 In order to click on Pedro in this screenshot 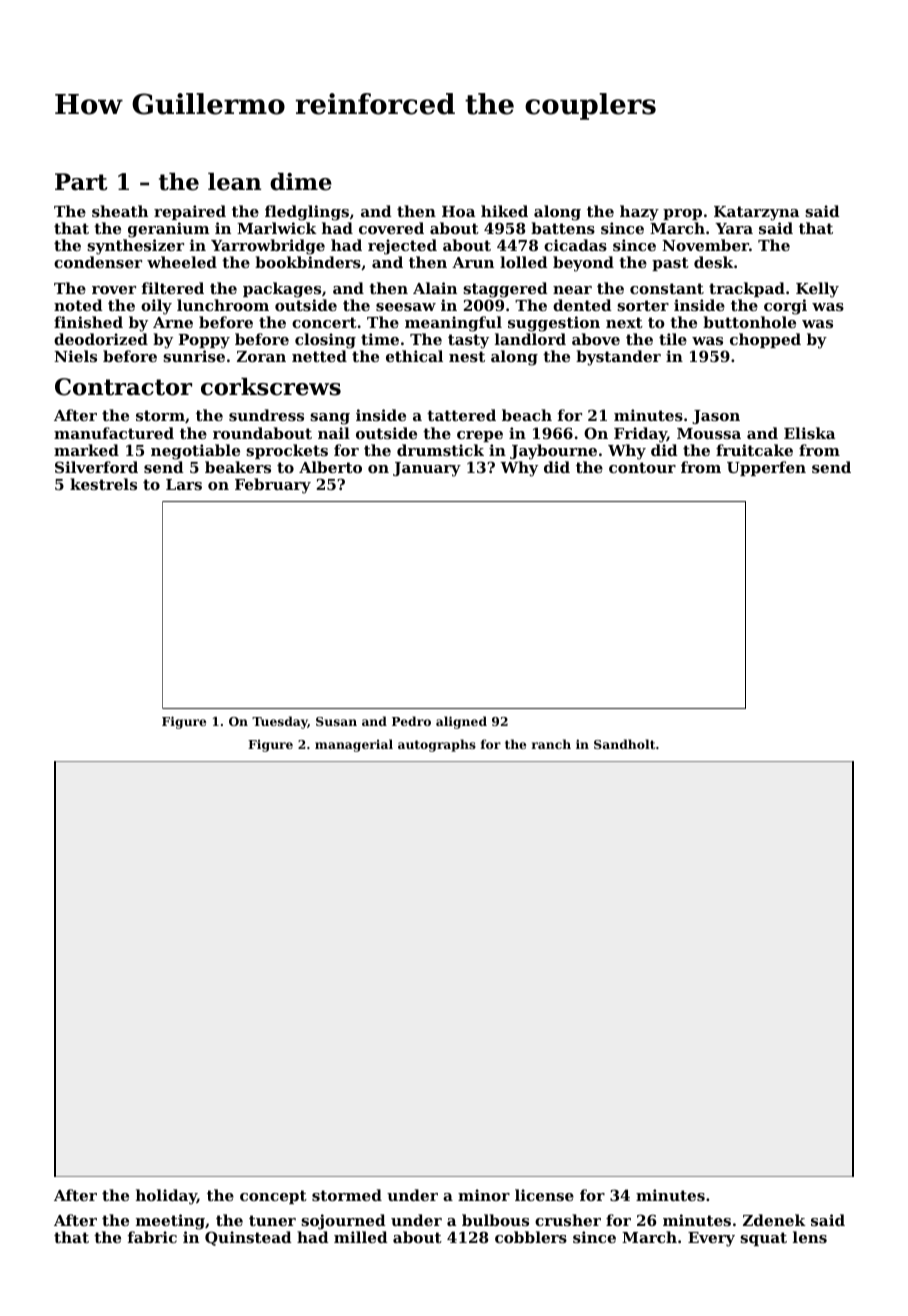, I will do `click(411, 721)`.
